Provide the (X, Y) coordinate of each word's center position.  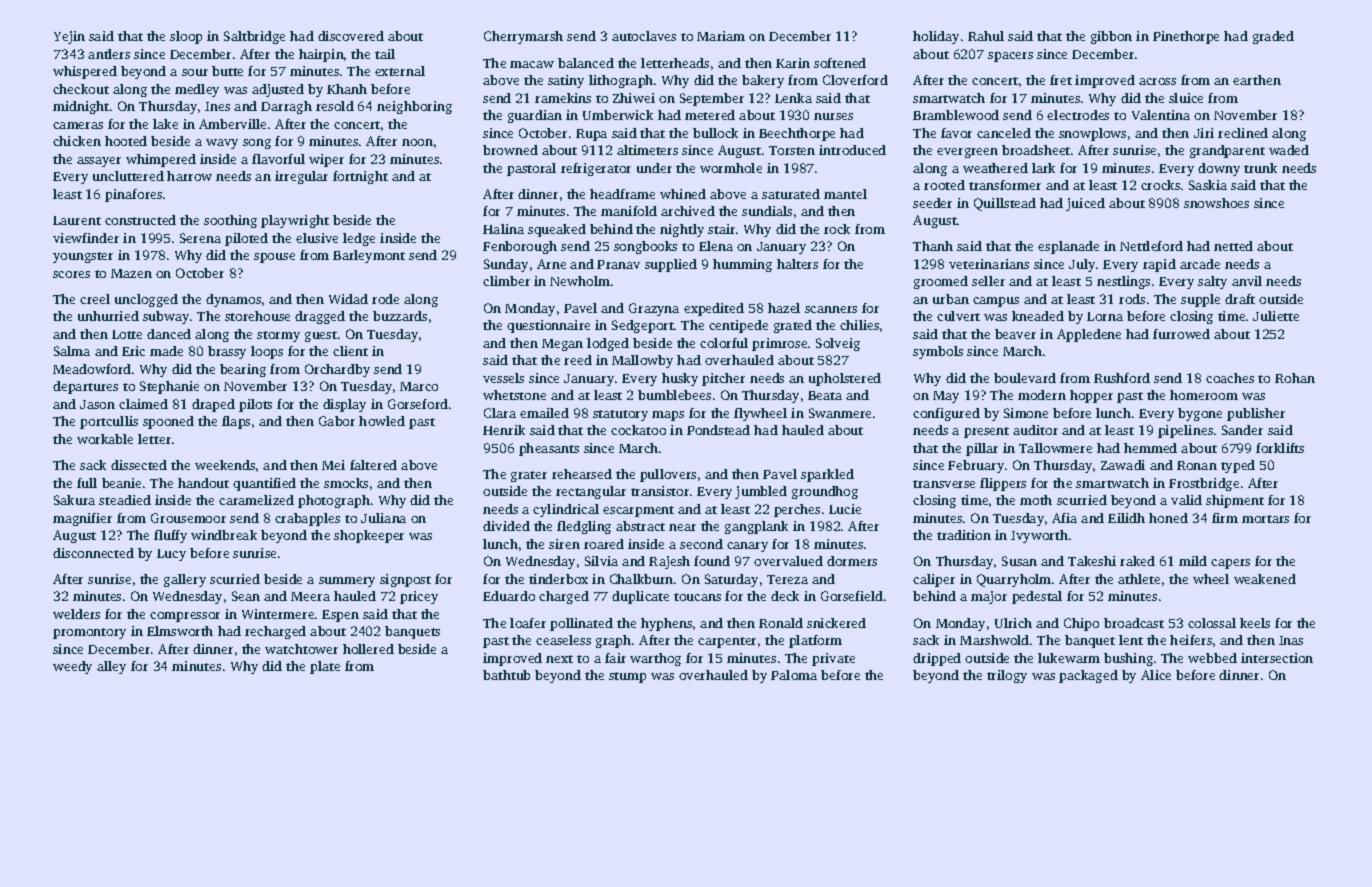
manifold (629, 211)
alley (111, 667)
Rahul (986, 36)
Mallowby (642, 361)
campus (996, 302)
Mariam (721, 36)
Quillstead (1005, 204)
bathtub (506, 675)
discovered (351, 36)
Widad (348, 299)
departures (85, 387)
